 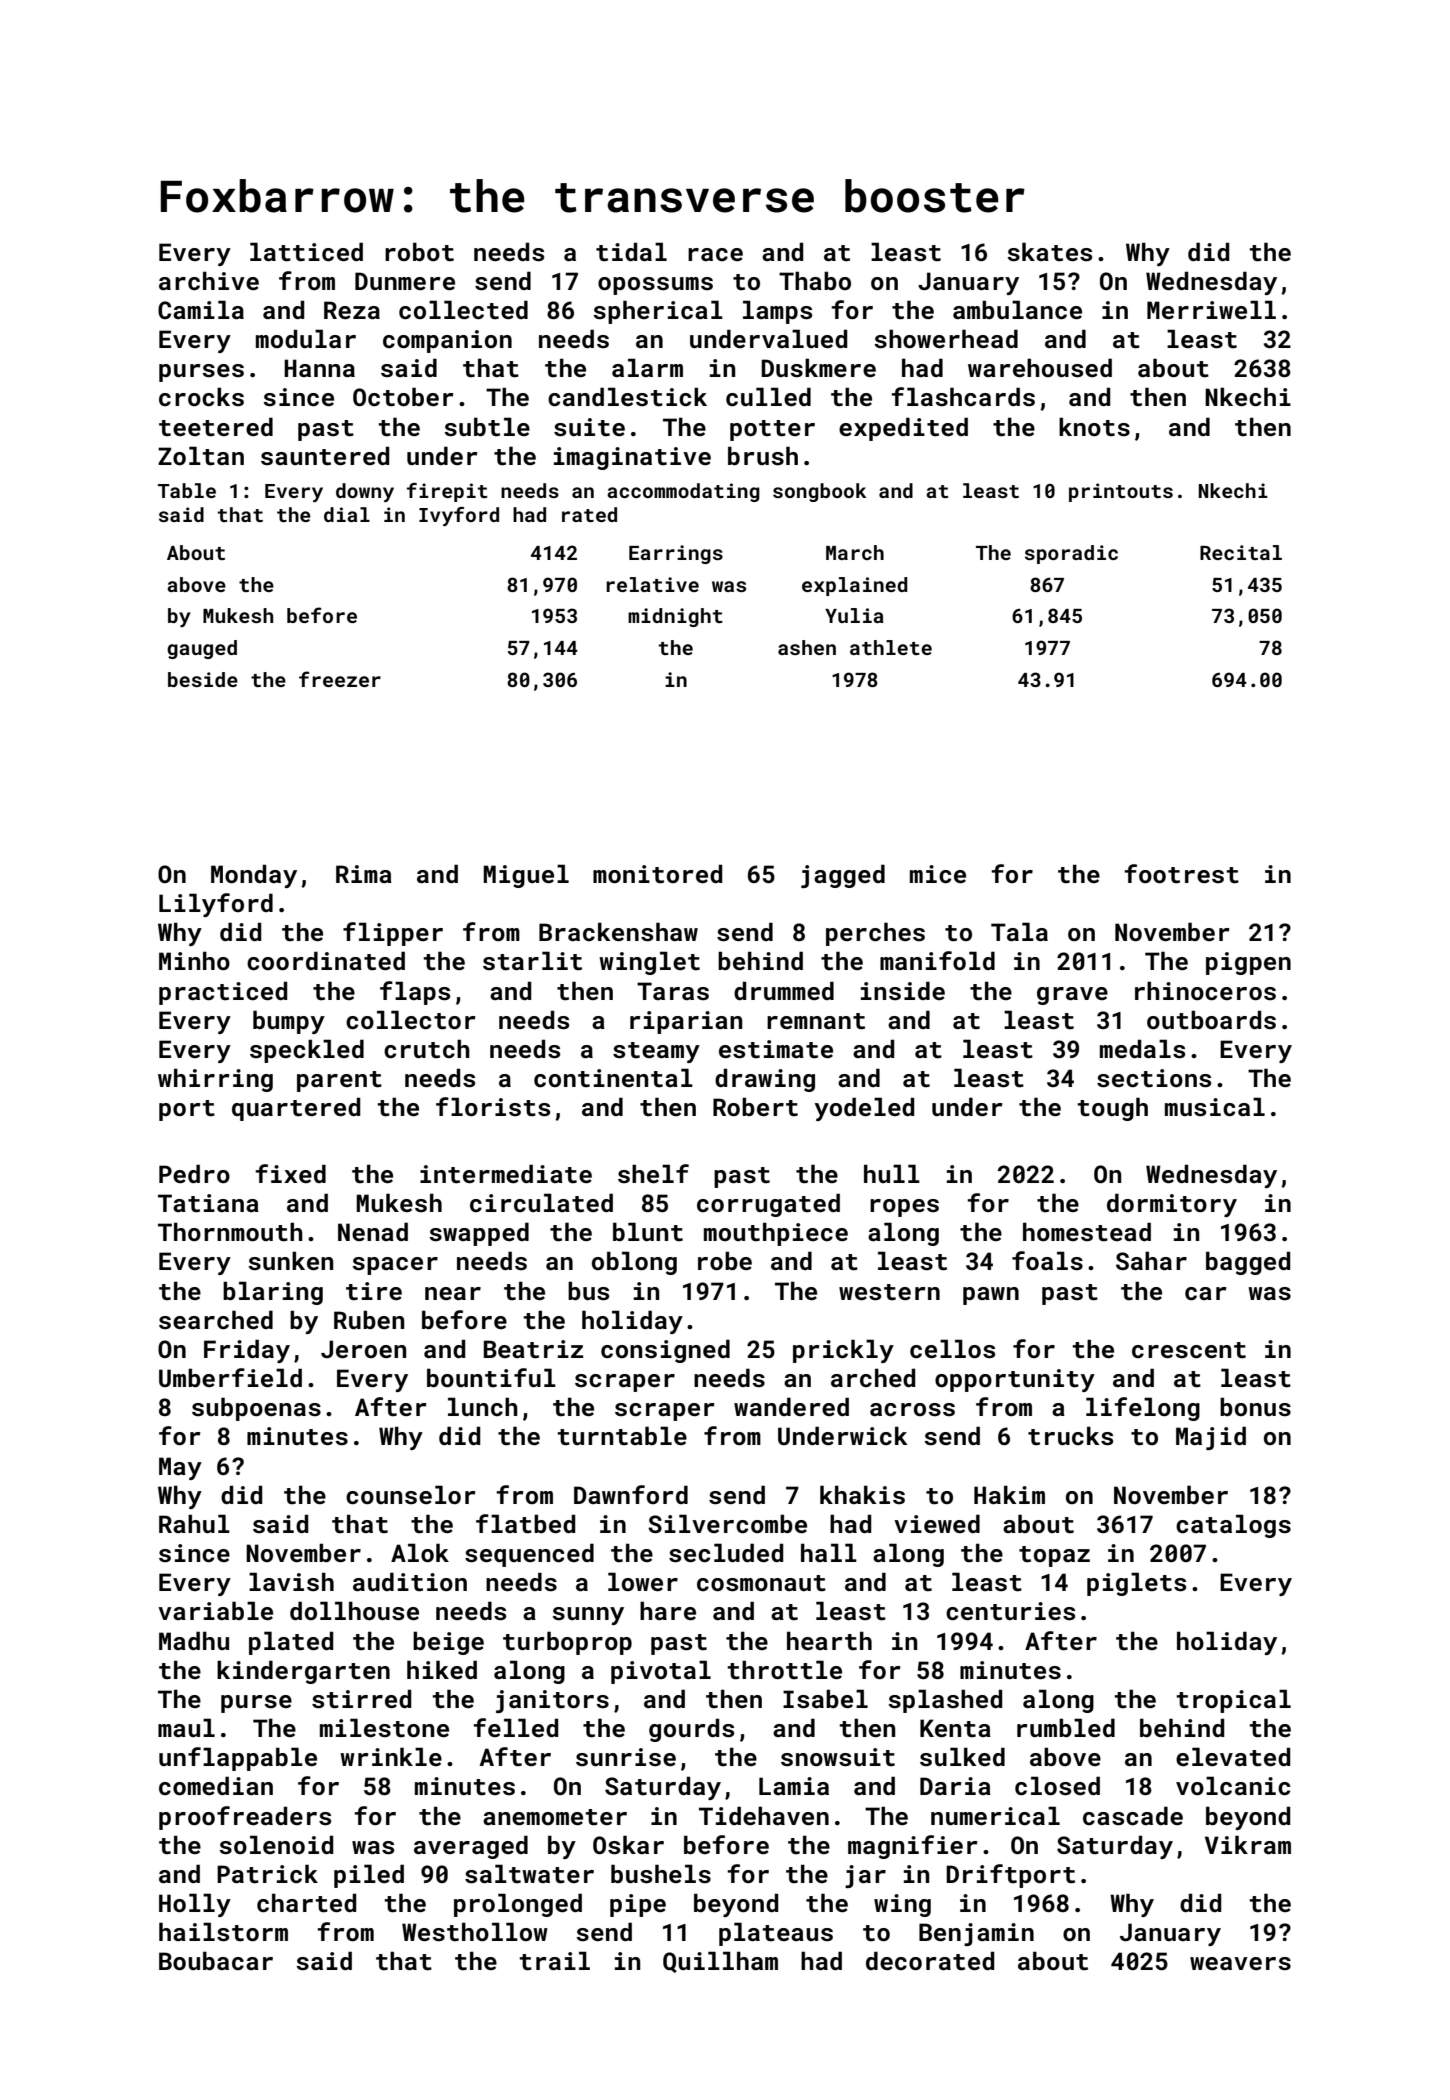 I want to click on skates, so click(x=1050, y=252).
